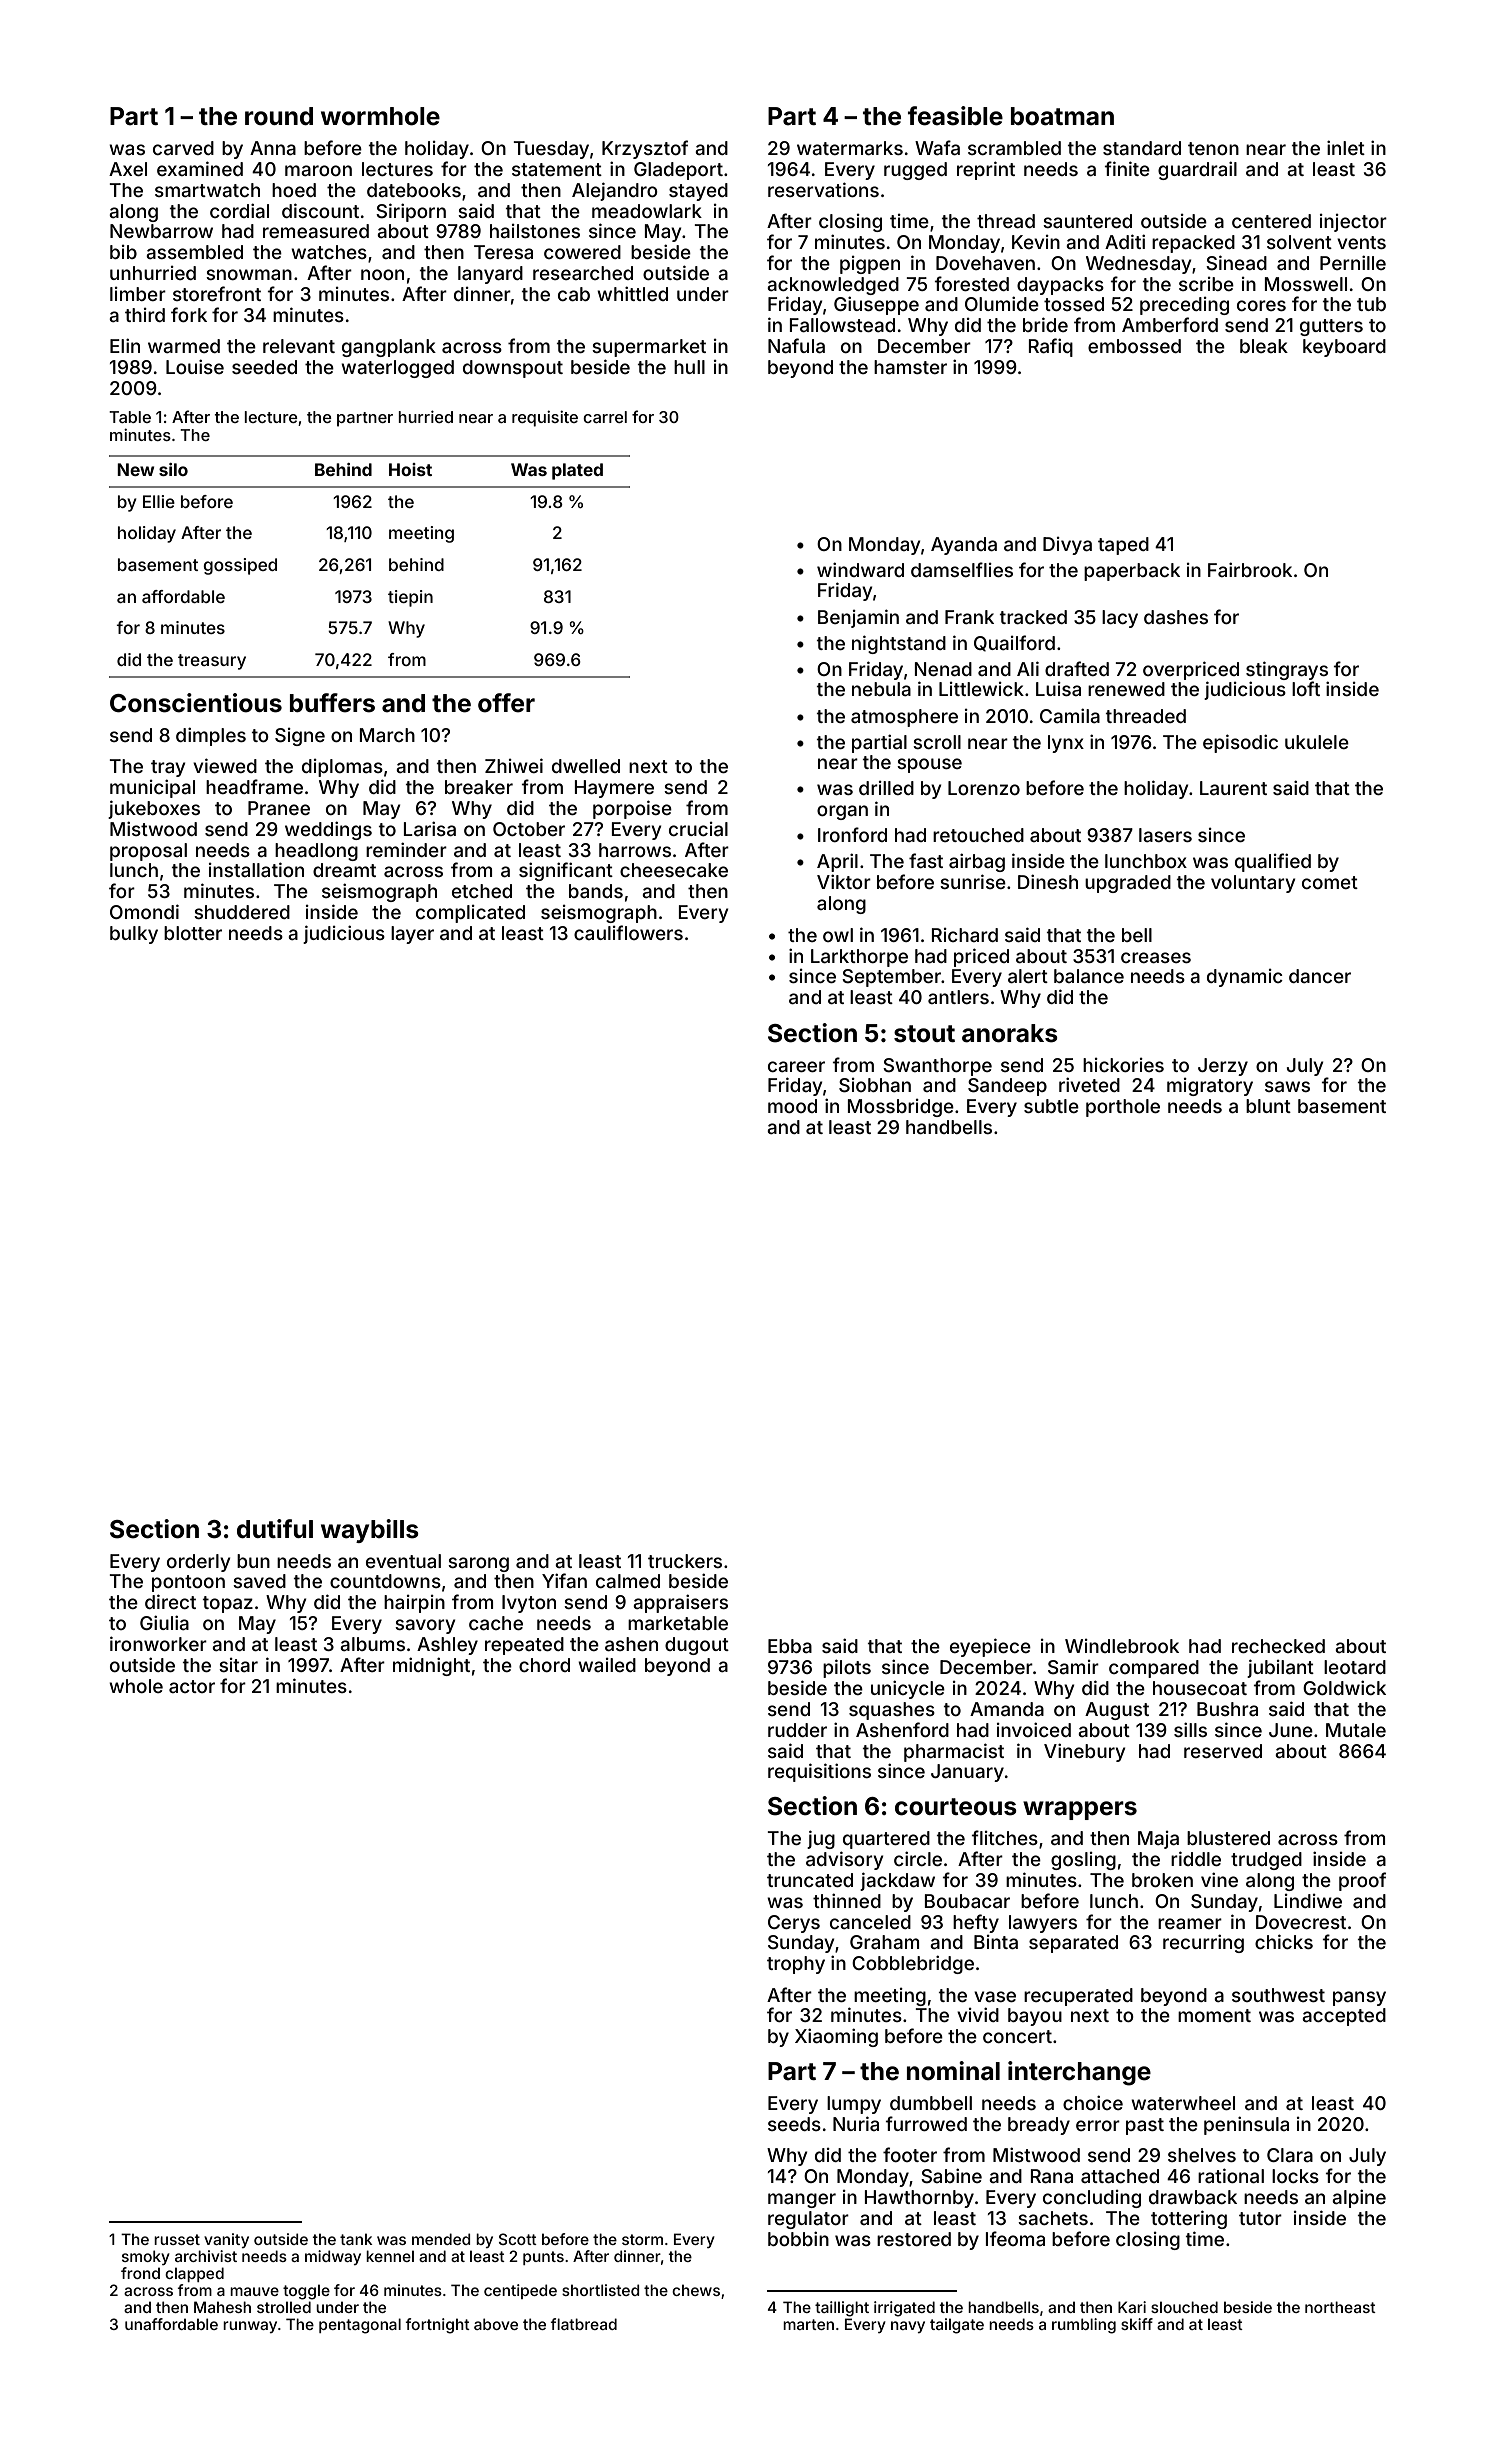 This screenshot has width=1496, height=2464. What do you see at coordinates (441, 2239) in the screenshot?
I see `mended` at bounding box center [441, 2239].
